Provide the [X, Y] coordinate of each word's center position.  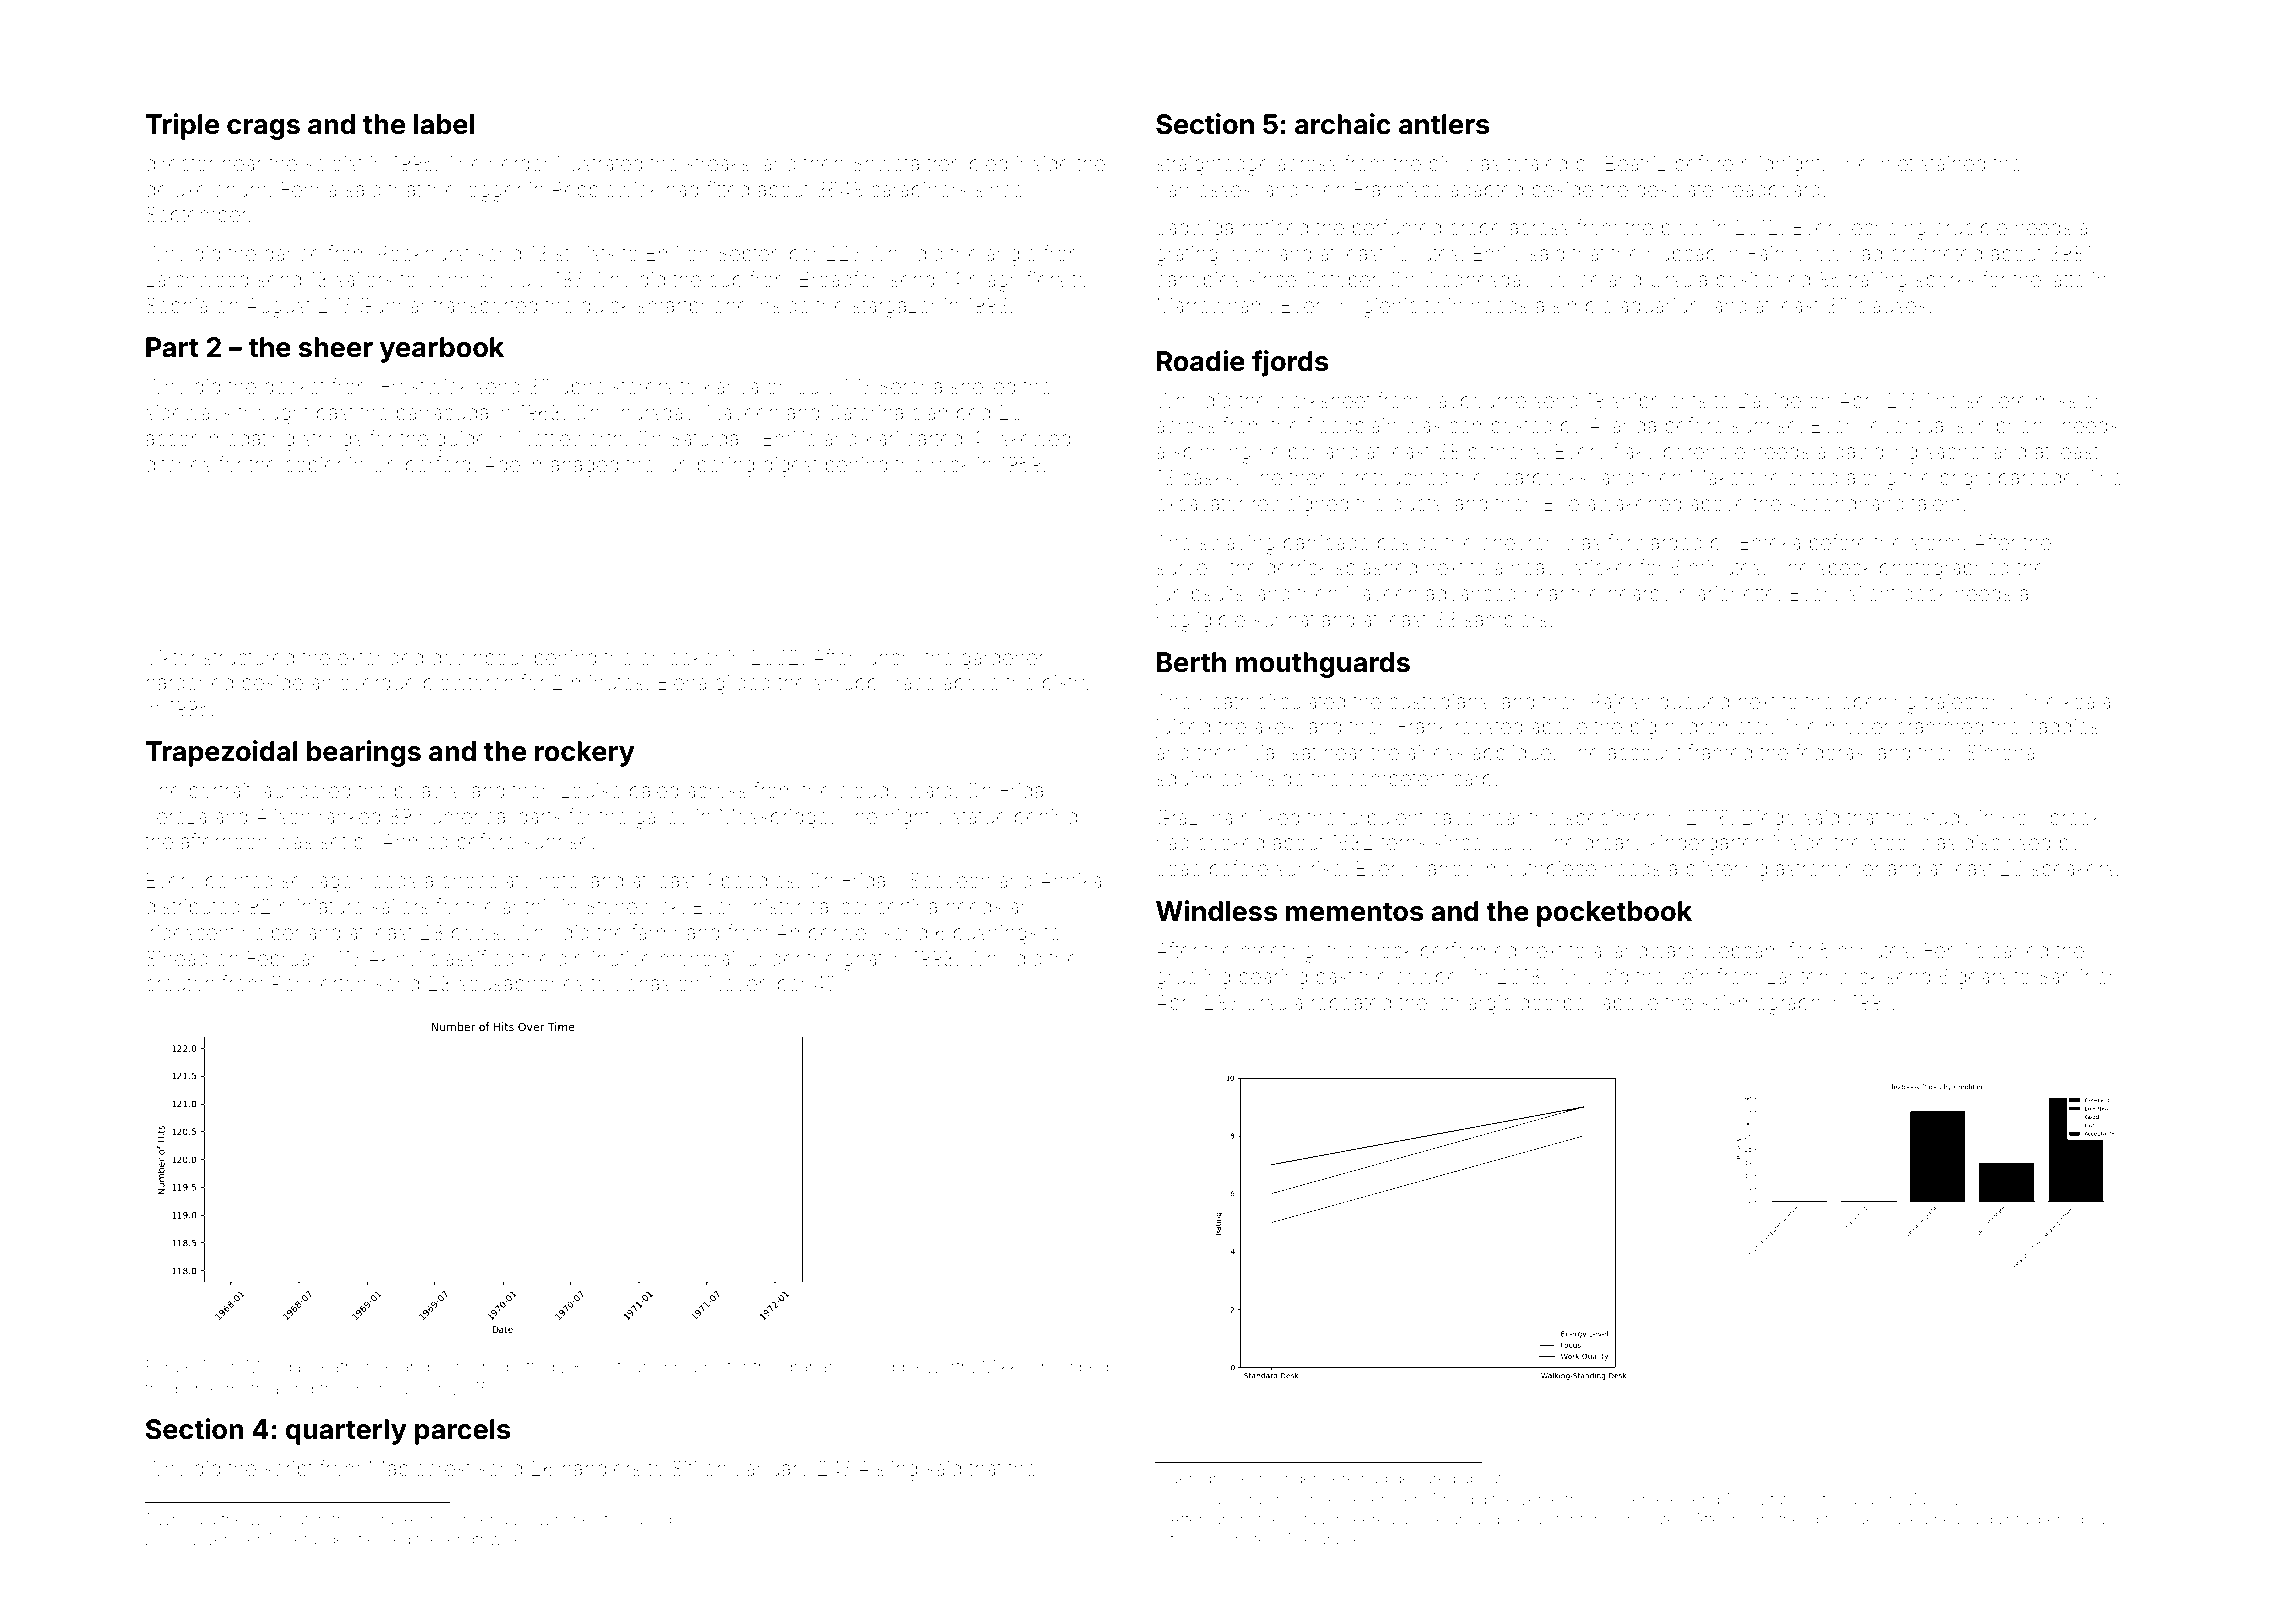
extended [380, 658]
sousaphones [521, 985]
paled [654, 792]
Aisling [887, 1471]
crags [263, 129]
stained [1953, 163]
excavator [1200, 504]
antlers [1444, 124]
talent [1936, 503]
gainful [2008, 1520]
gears [1982, 980]
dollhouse [389, 1388]
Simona [2001, 752]
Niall [1264, 752]
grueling [1193, 979]
